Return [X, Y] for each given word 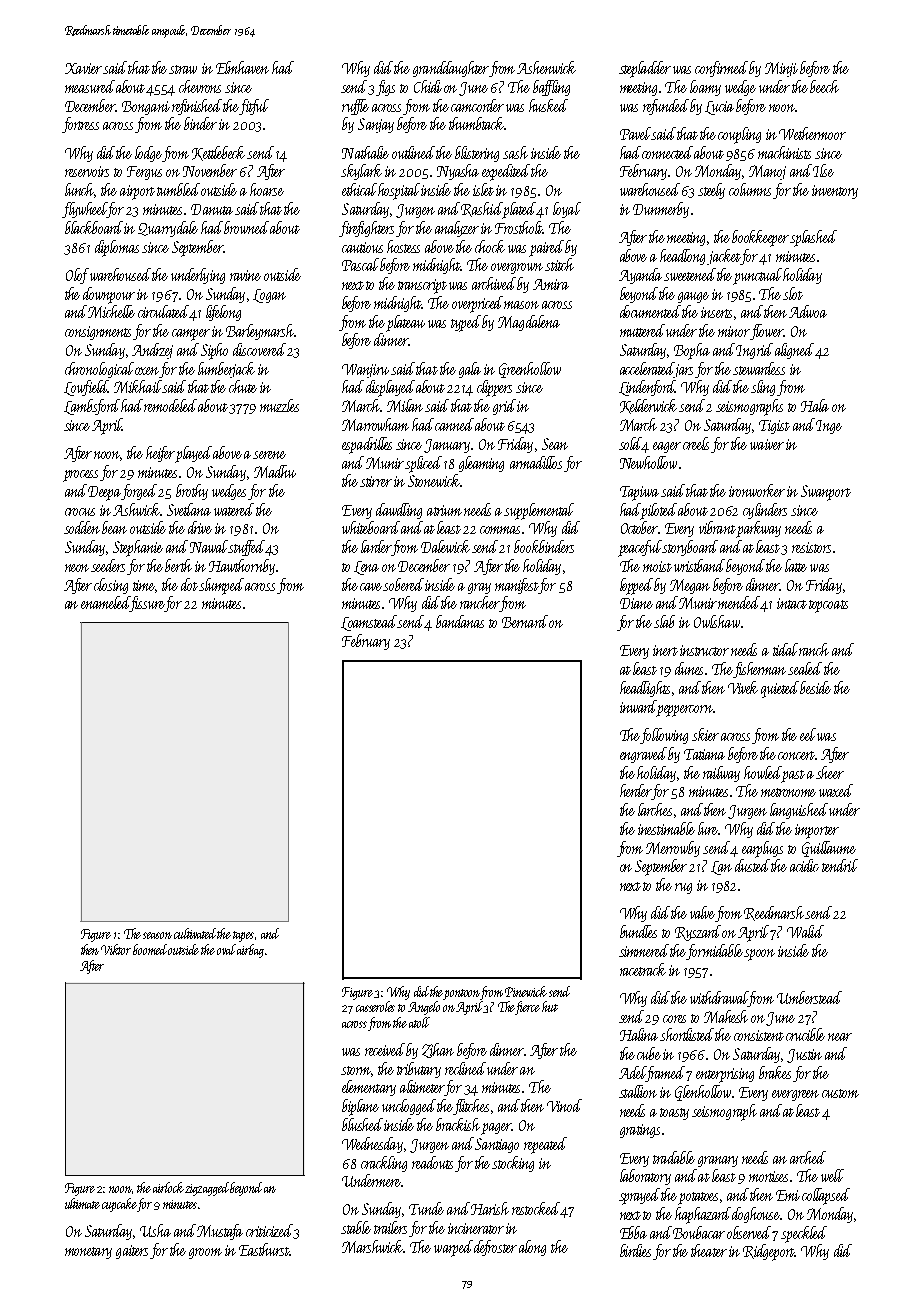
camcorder [477, 105]
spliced [423, 464]
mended [739, 602]
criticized [269, 1230]
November [210, 170]
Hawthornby [242, 567]
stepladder [645, 69]
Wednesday [372, 1145]
